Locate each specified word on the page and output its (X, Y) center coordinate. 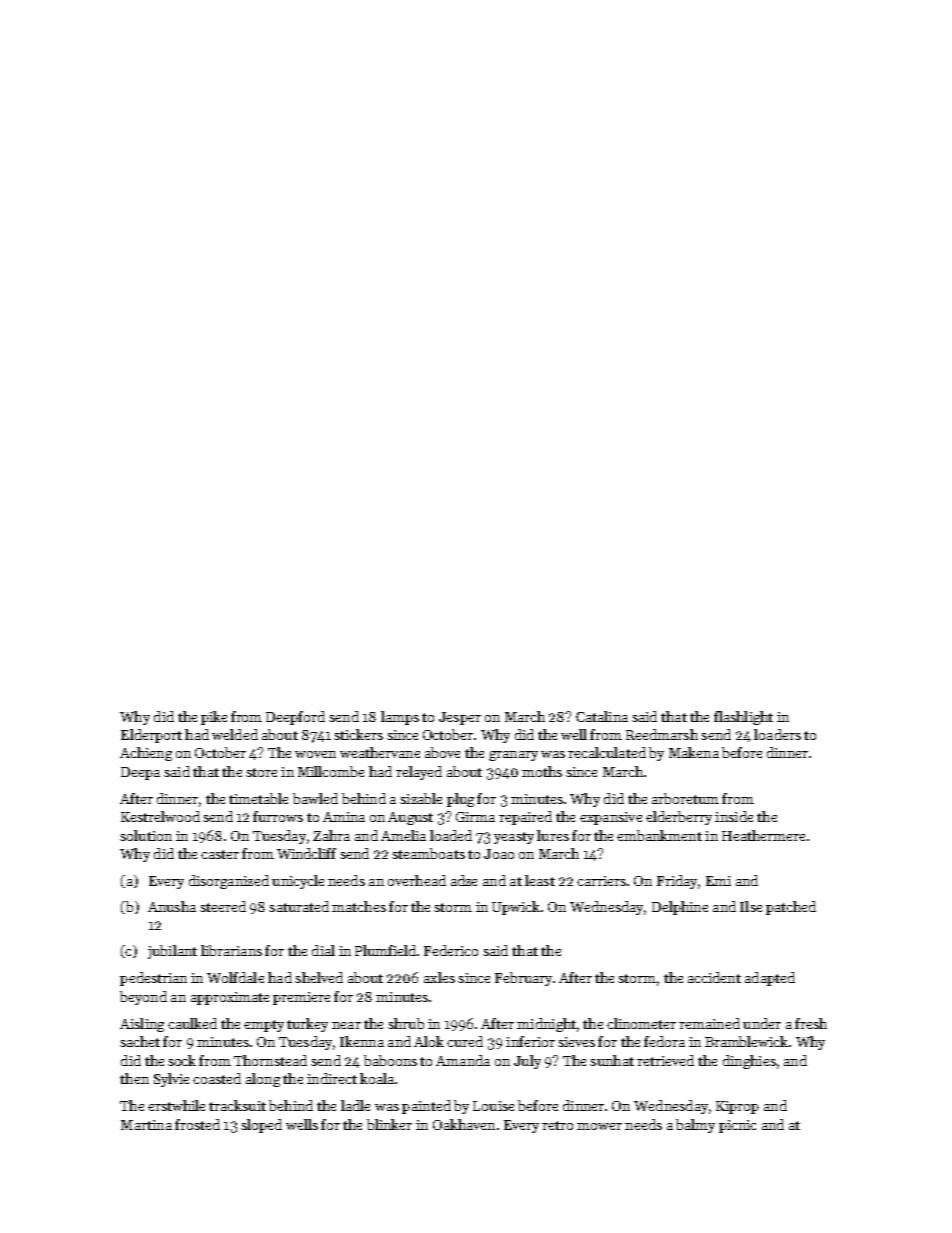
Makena (694, 752)
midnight (546, 1025)
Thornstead (270, 1060)
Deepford (295, 718)
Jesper (460, 718)
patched (791, 908)
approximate (230, 998)
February (523, 979)
